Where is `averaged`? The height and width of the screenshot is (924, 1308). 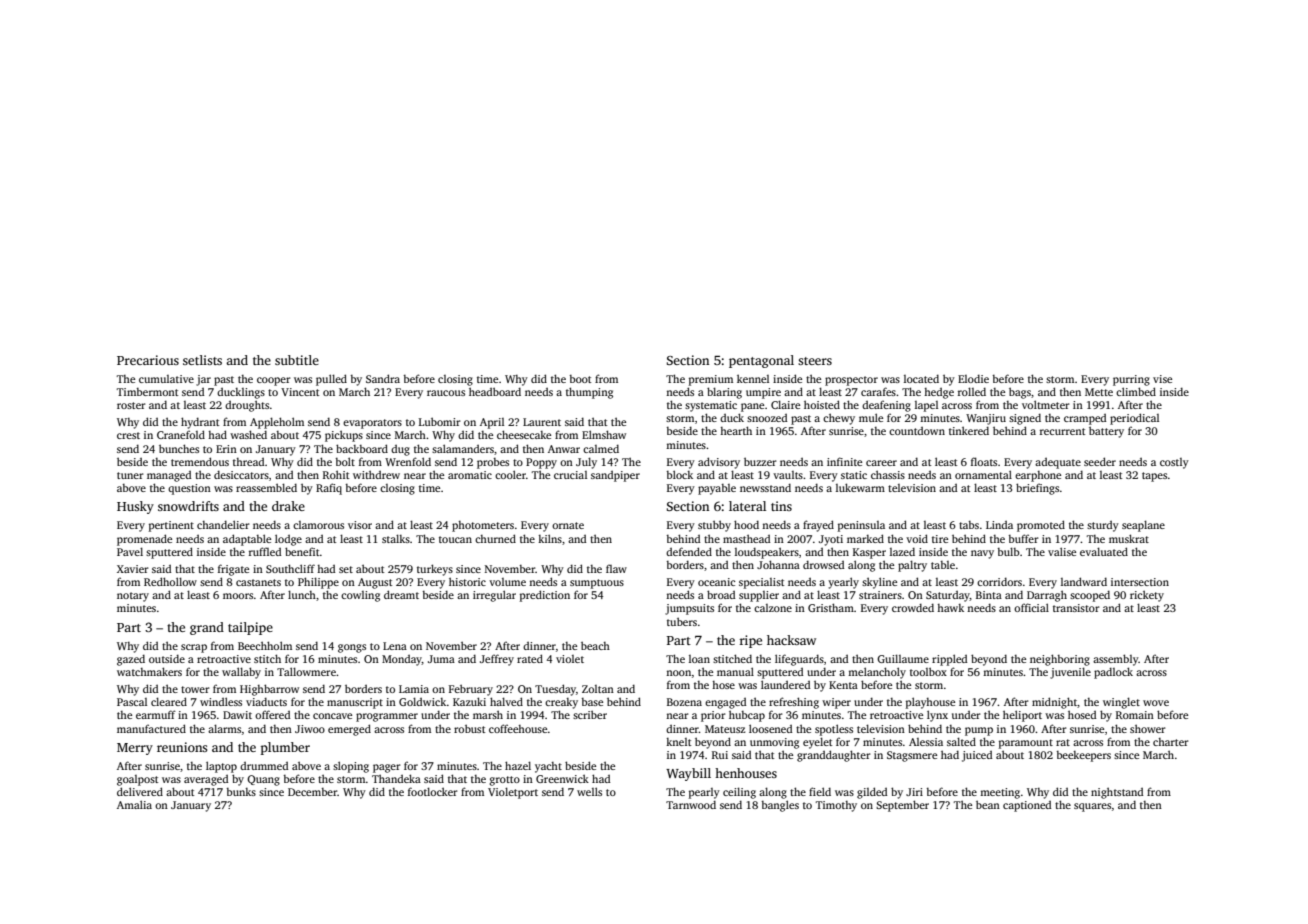 averaged is located at coordinates (206, 780).
